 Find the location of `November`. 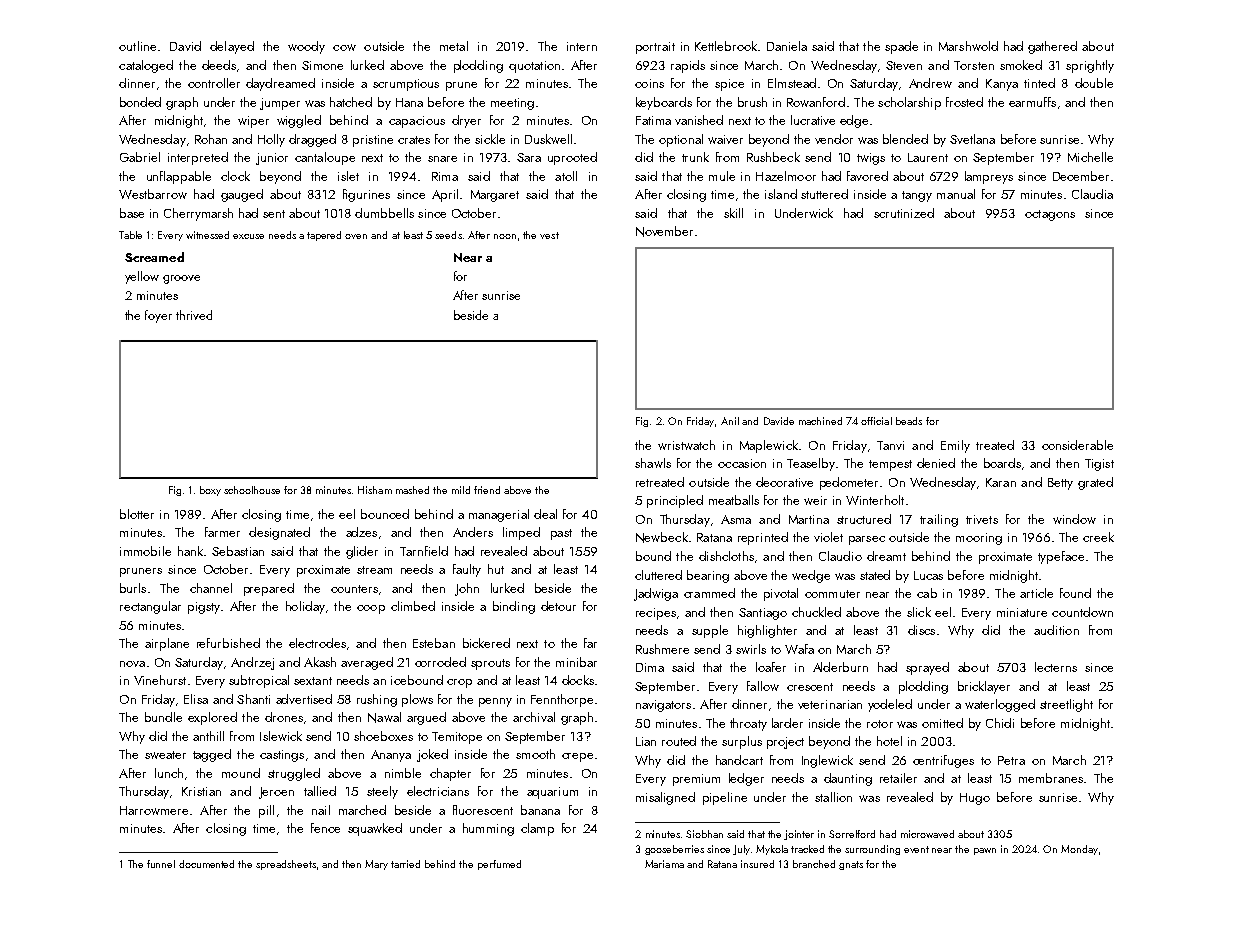

November is located at coordinates (664, 231).
